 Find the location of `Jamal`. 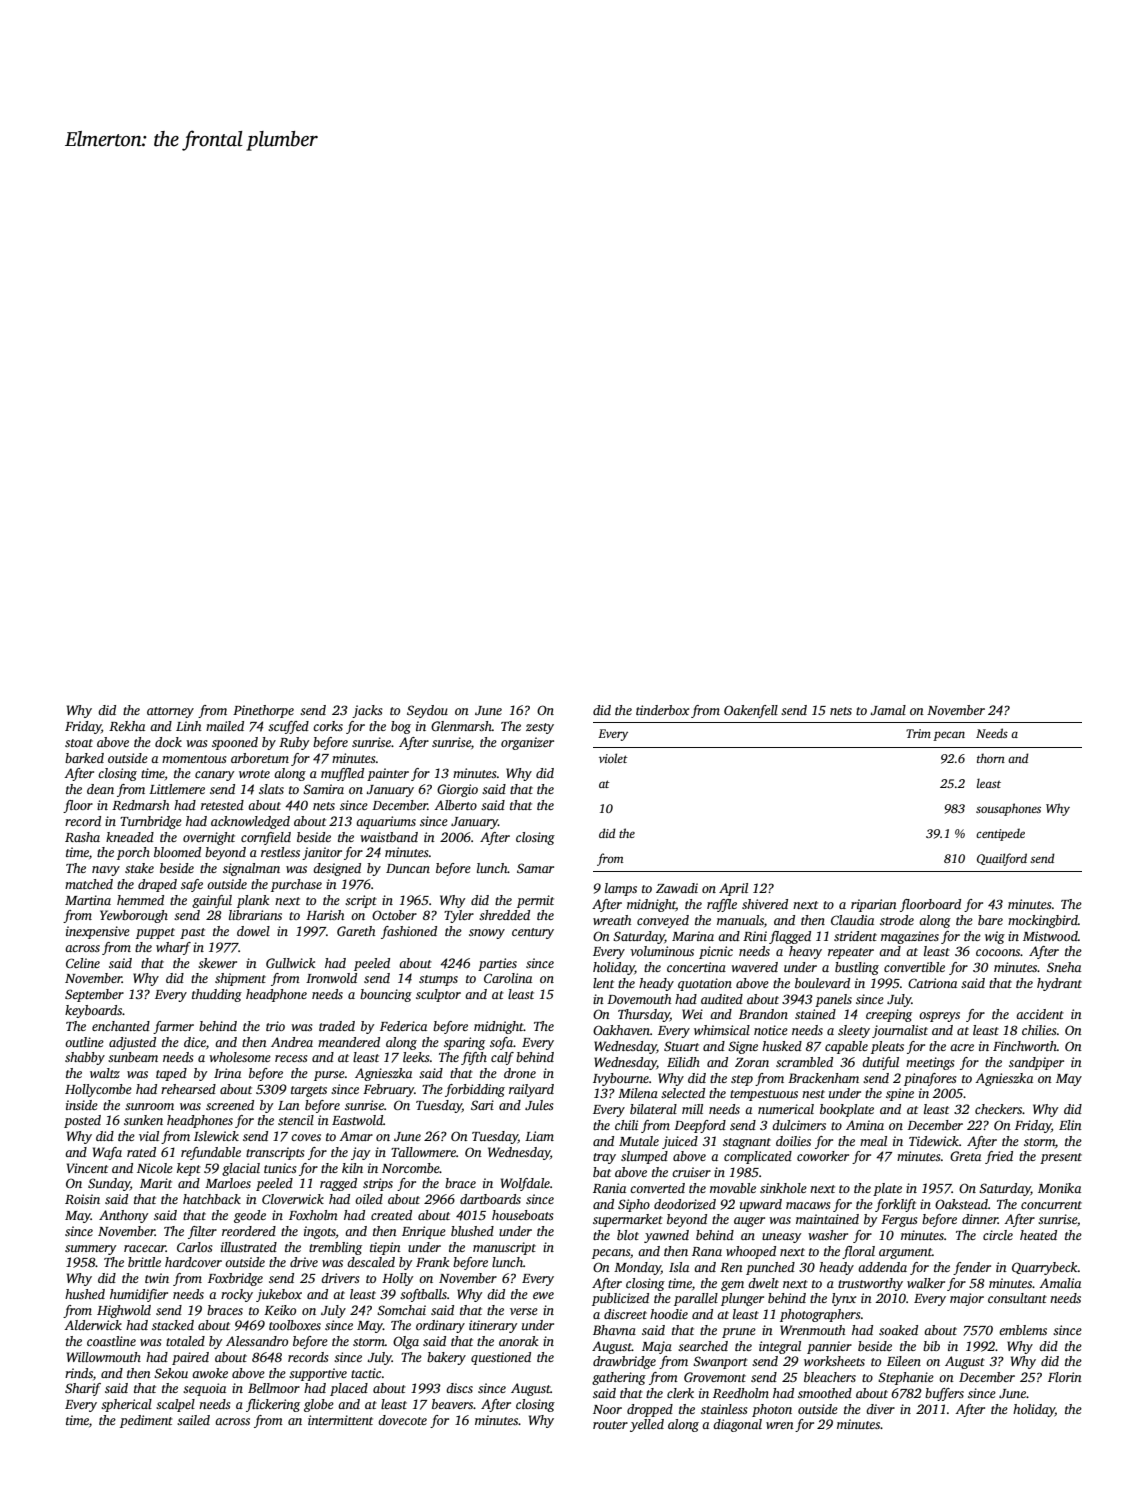

Jamal is located at coordinates (888, 710).
